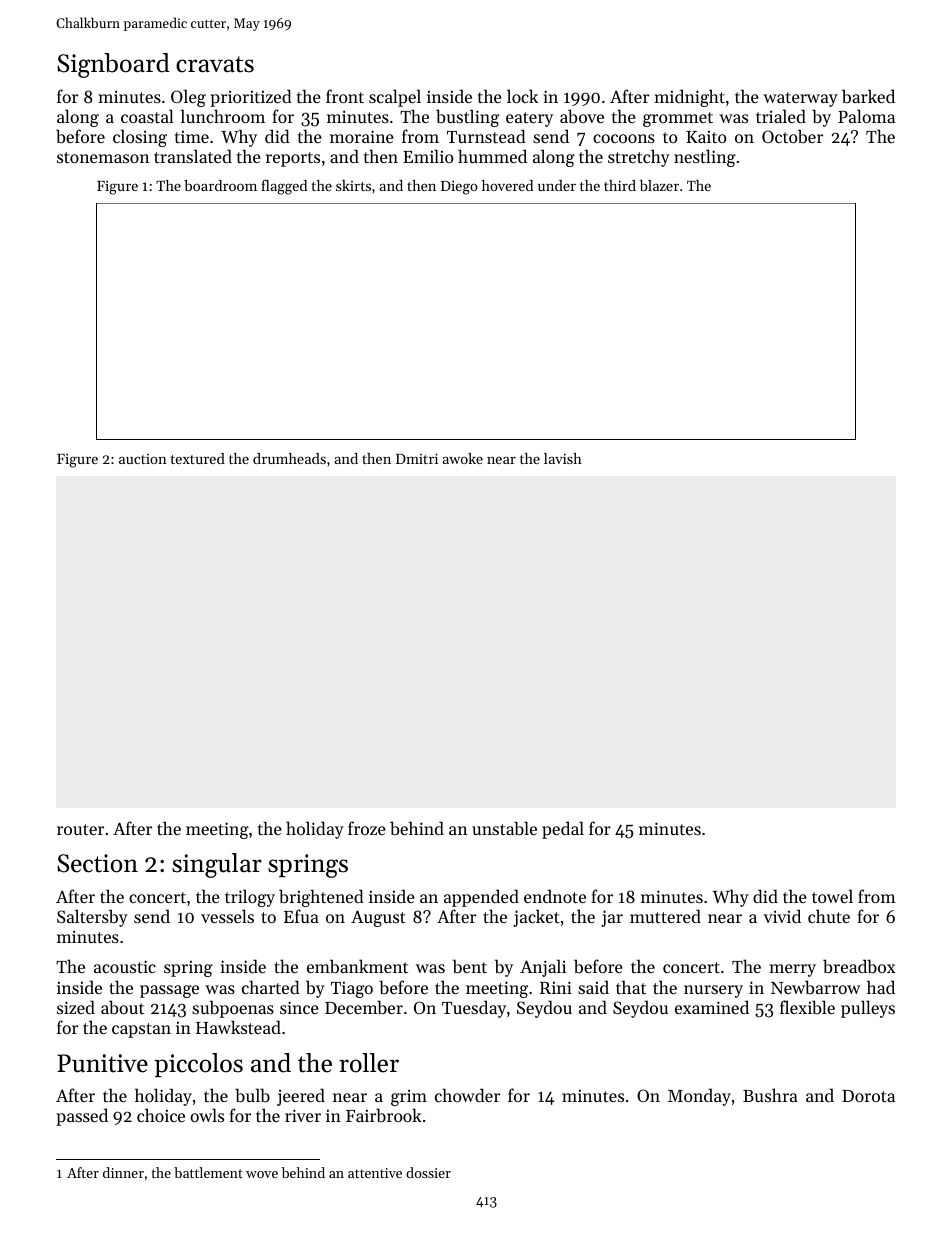 This document has width=952, height=1233. Describe the element at coordinates (215, 64) in the document. I see `cravats` at that location.
